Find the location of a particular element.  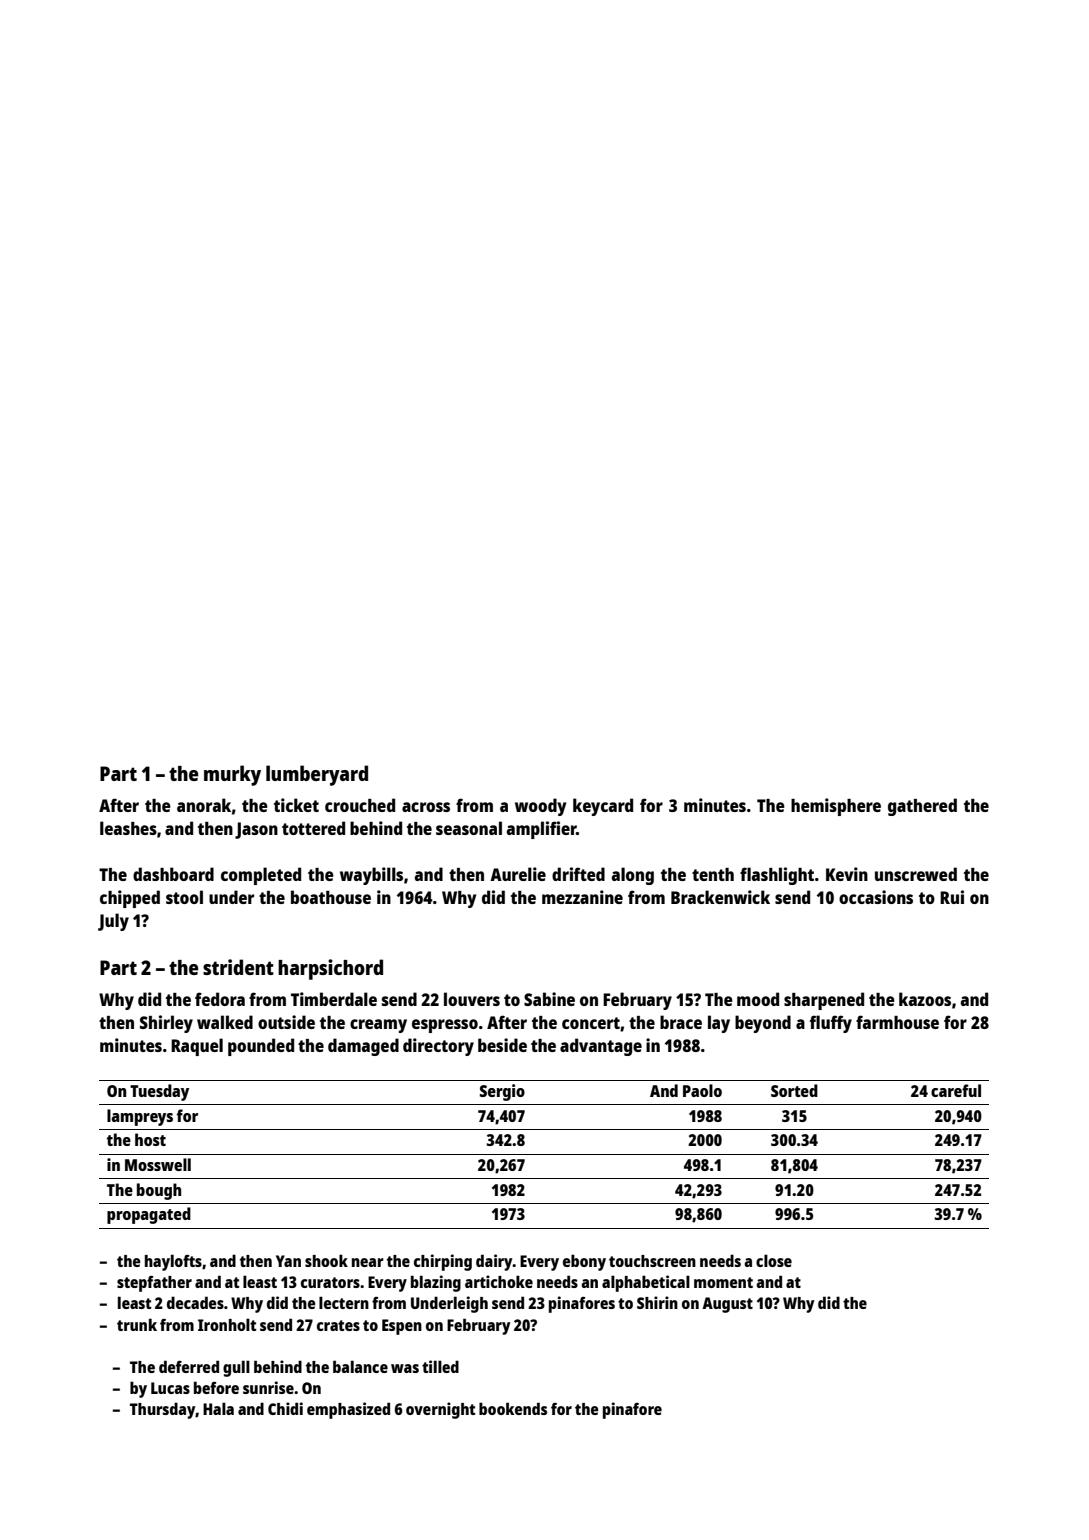

fedora is located at coordinates (220, 999).
